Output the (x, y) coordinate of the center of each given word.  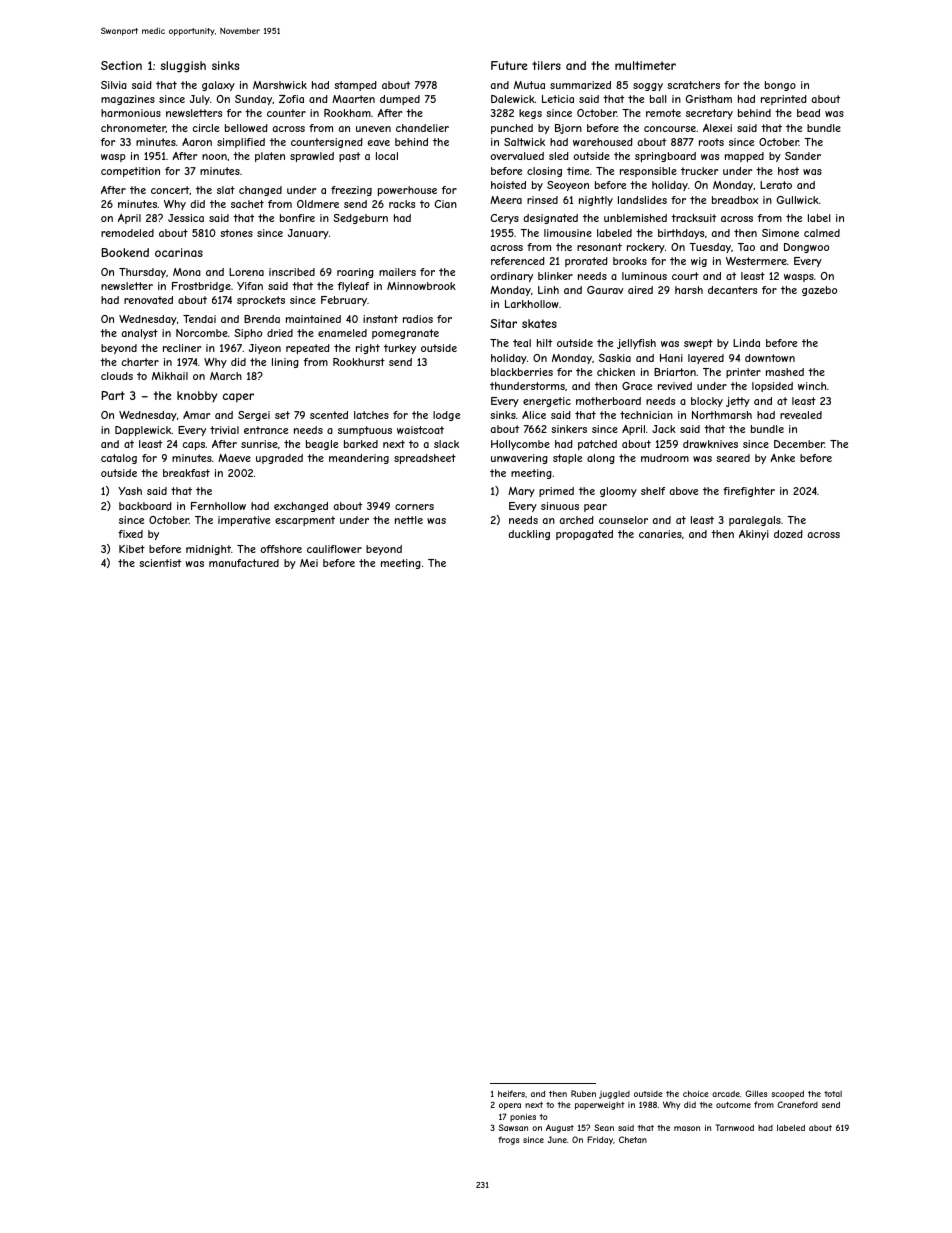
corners (414, 507)
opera (510, 1106)
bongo (780, 86)
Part (113, 395)
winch (812, 386)
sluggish (183, 67)
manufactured (244, 563)
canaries (660, 534)
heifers (511, 1093)
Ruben (583, 1093)
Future (509, 65)
